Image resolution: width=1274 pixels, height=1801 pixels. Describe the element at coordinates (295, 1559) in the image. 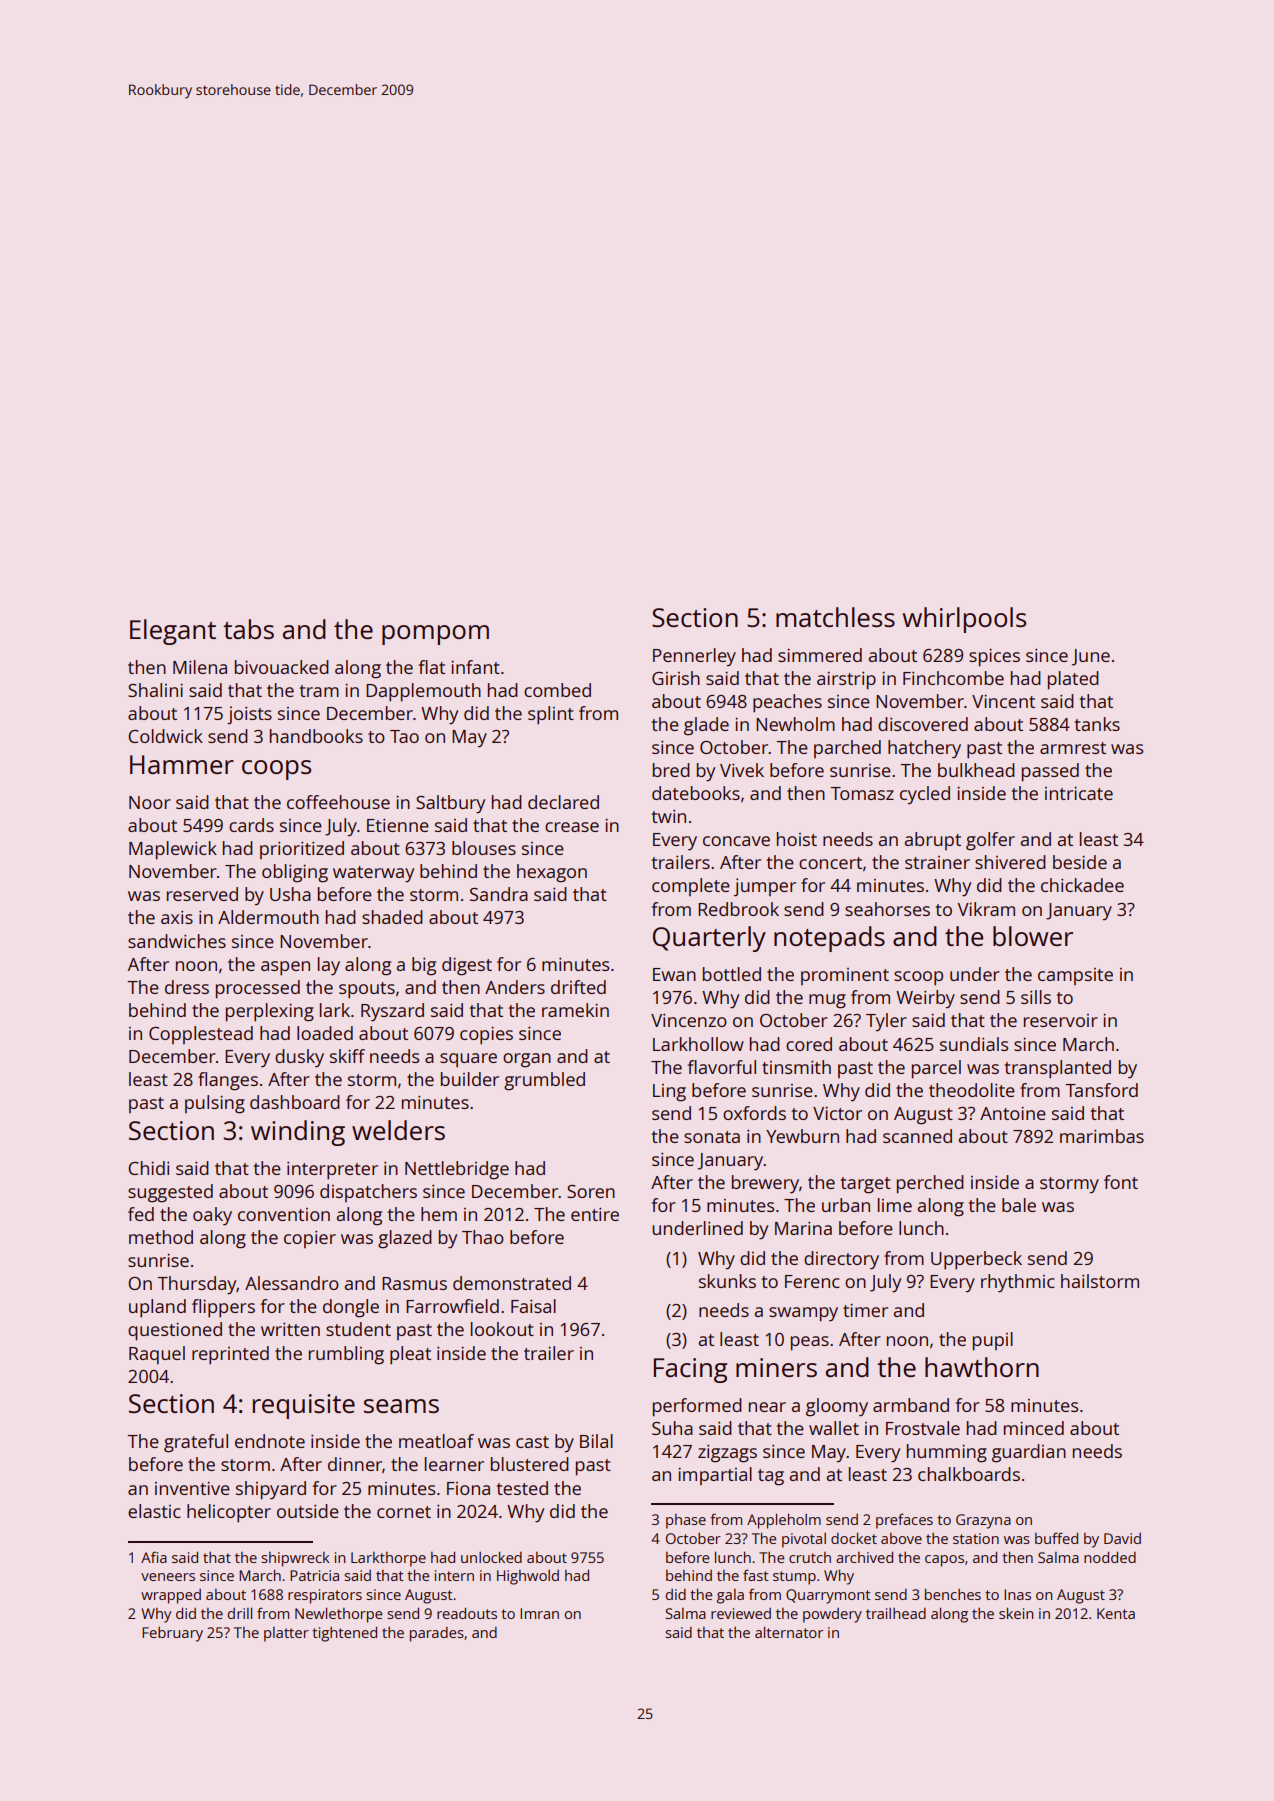

I see `shipwreck` at that location.
